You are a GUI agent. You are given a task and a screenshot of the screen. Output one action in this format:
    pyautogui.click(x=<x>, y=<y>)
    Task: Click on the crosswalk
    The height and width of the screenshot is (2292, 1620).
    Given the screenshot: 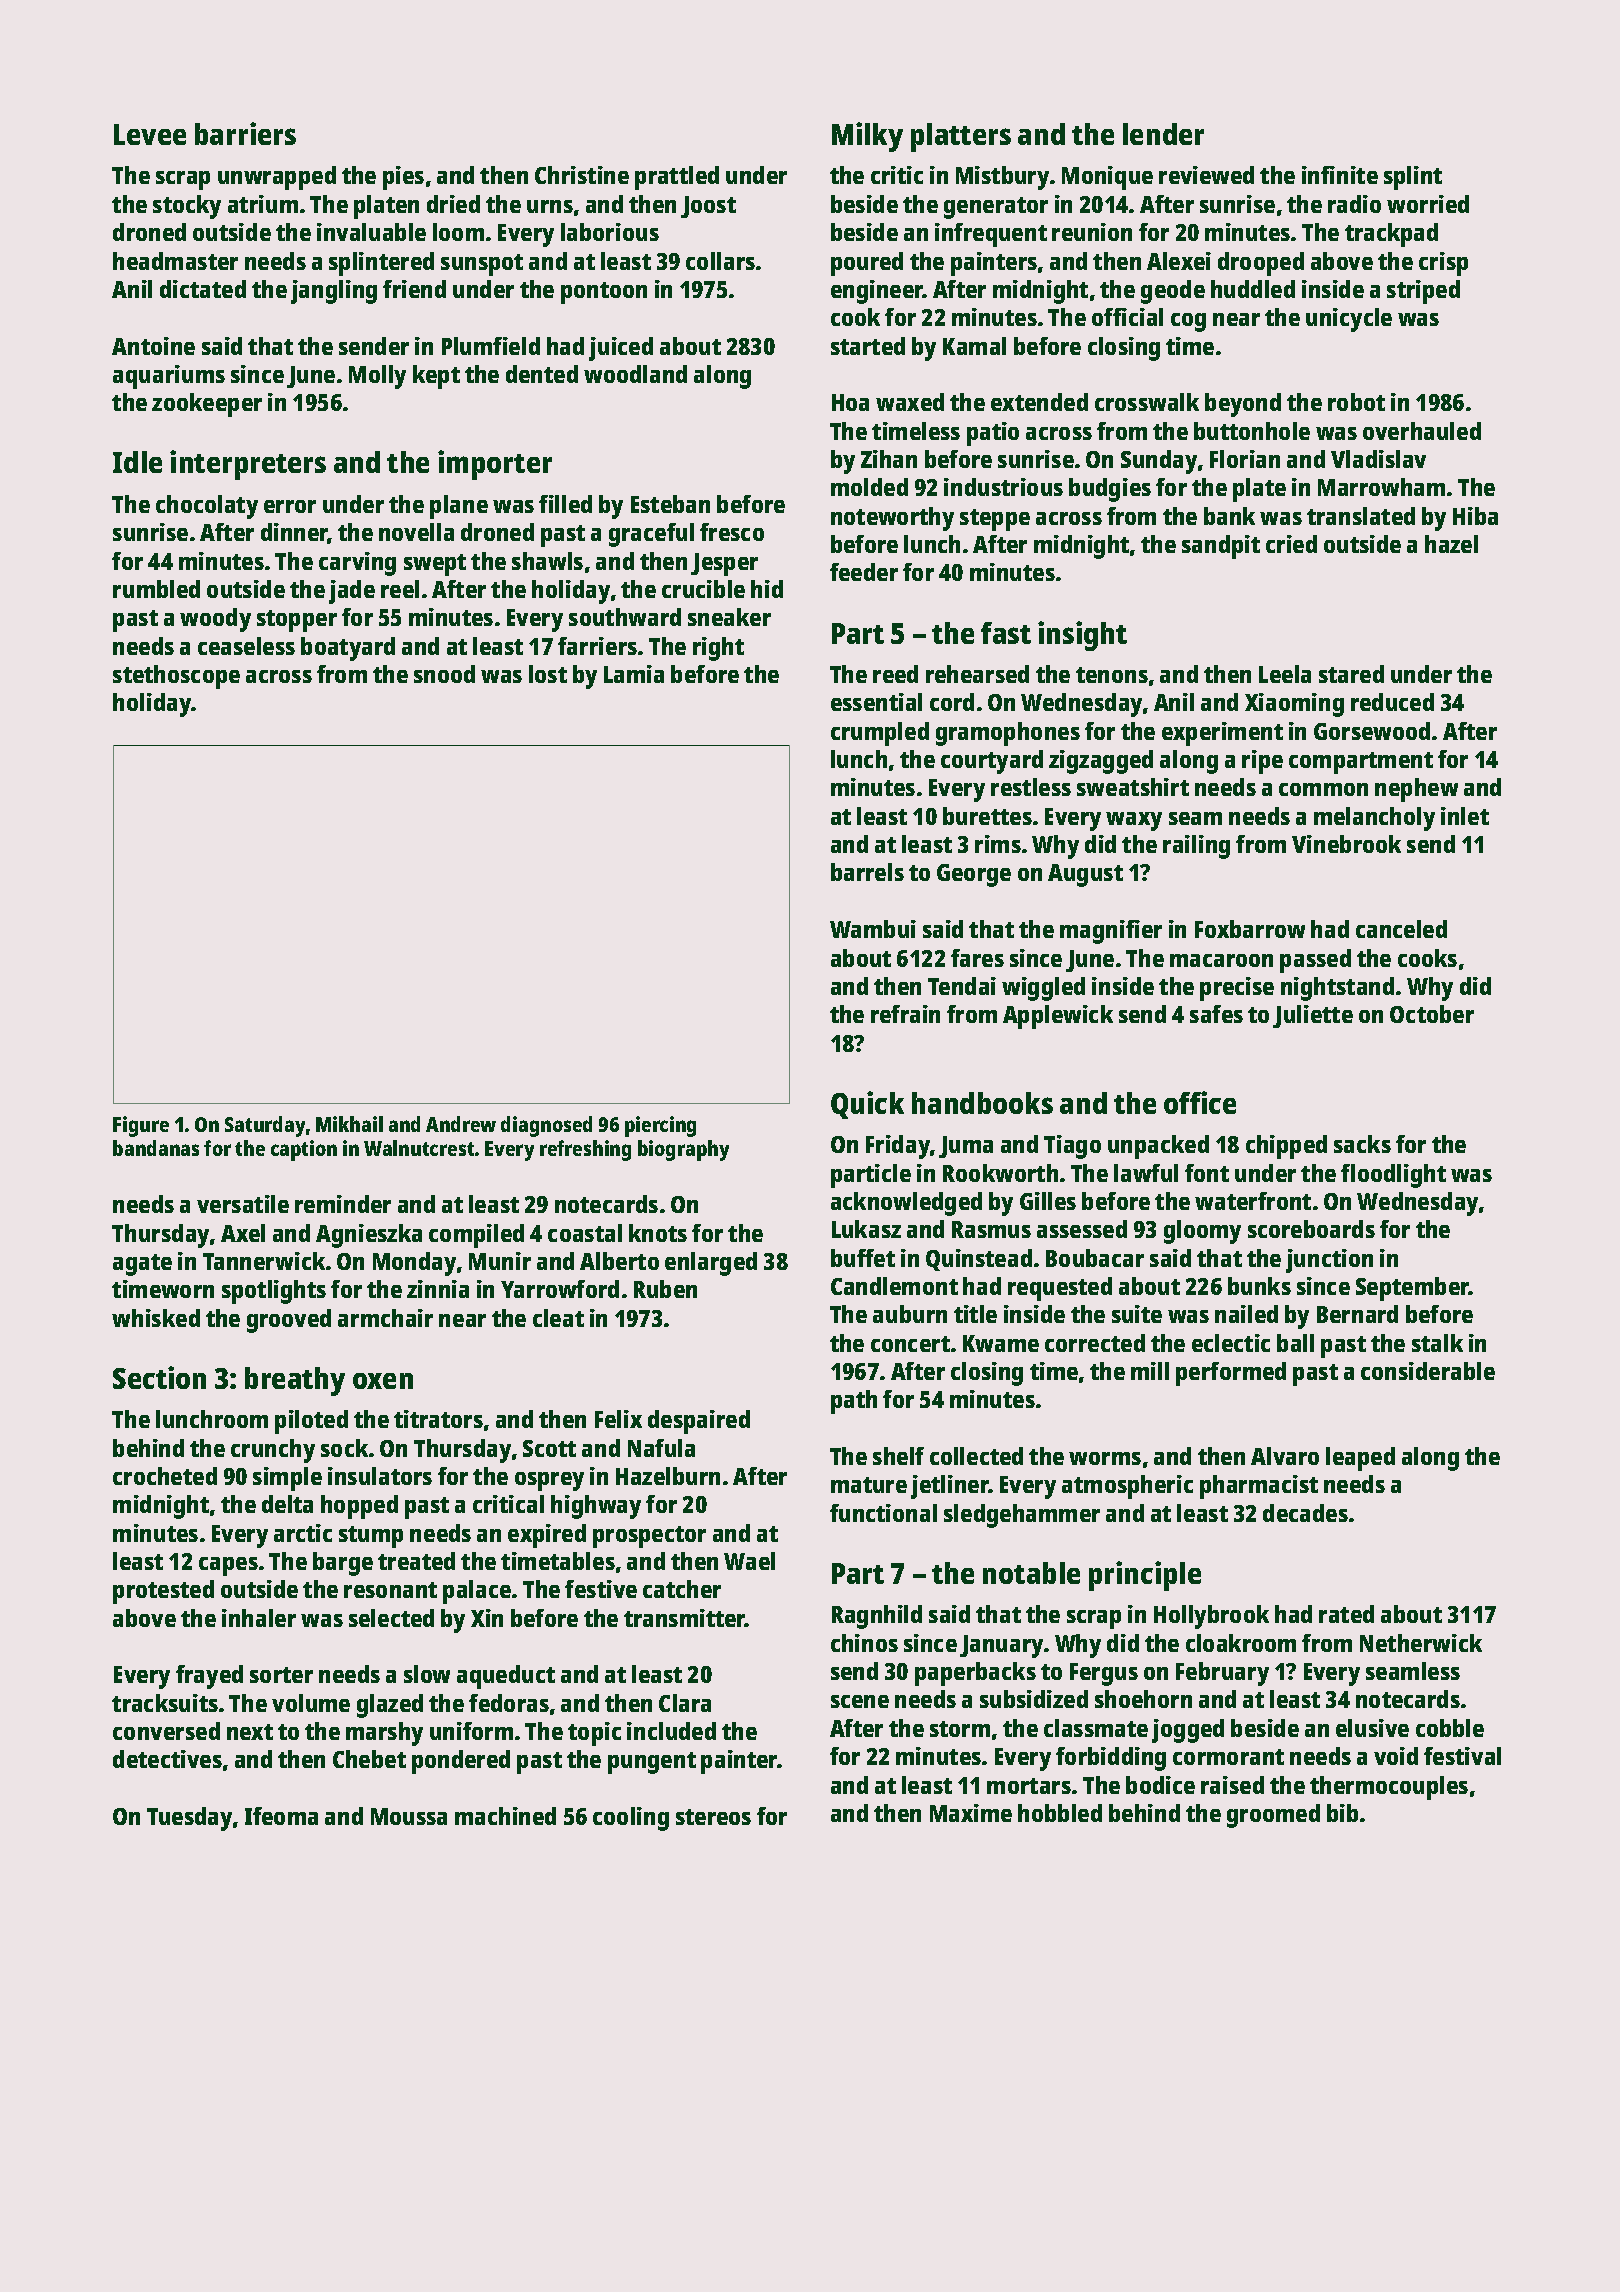 What is the action you would take?
    pyautogui.click(x=1147, y=402)
